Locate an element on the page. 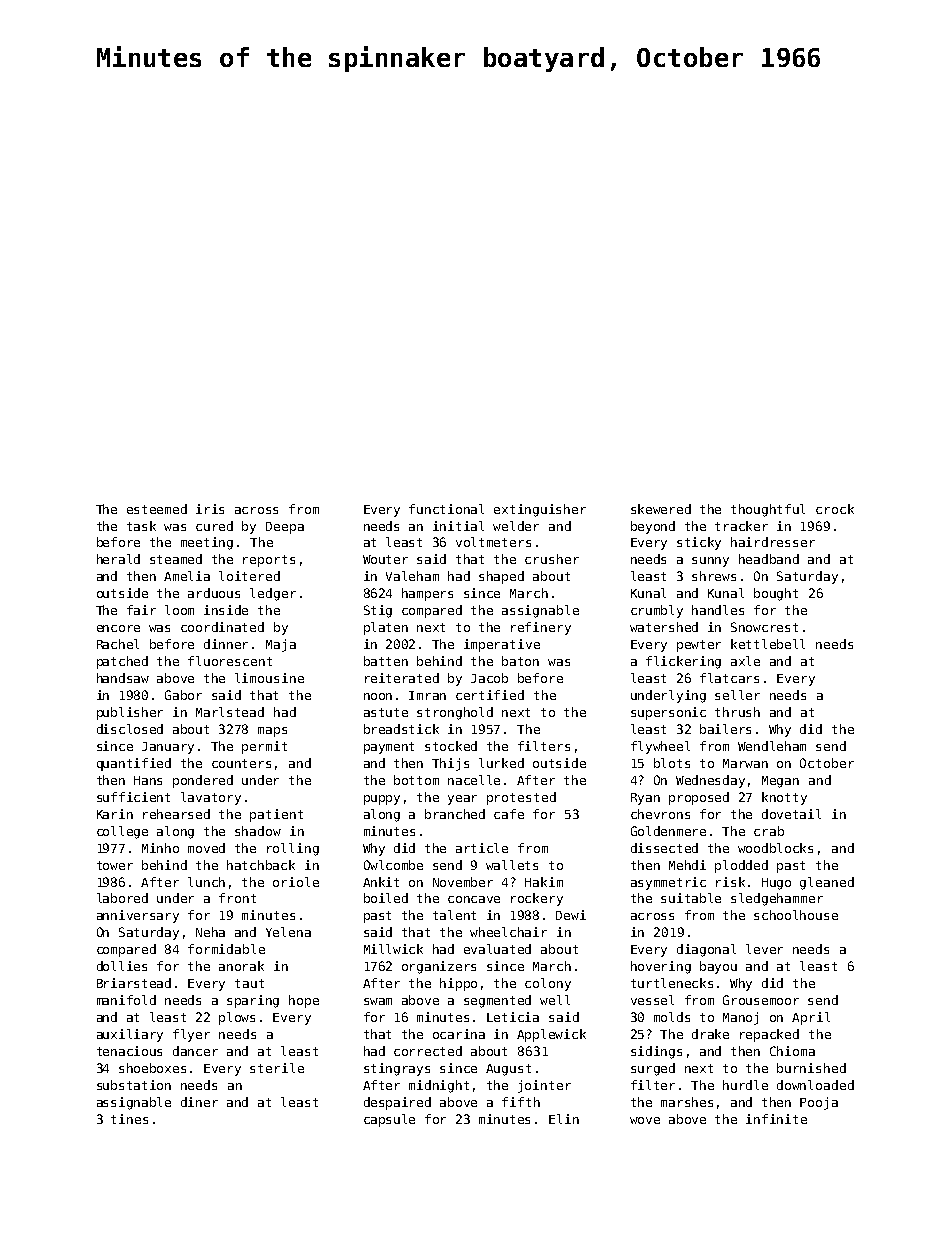  Megan is located at coordinates (780, 782).
